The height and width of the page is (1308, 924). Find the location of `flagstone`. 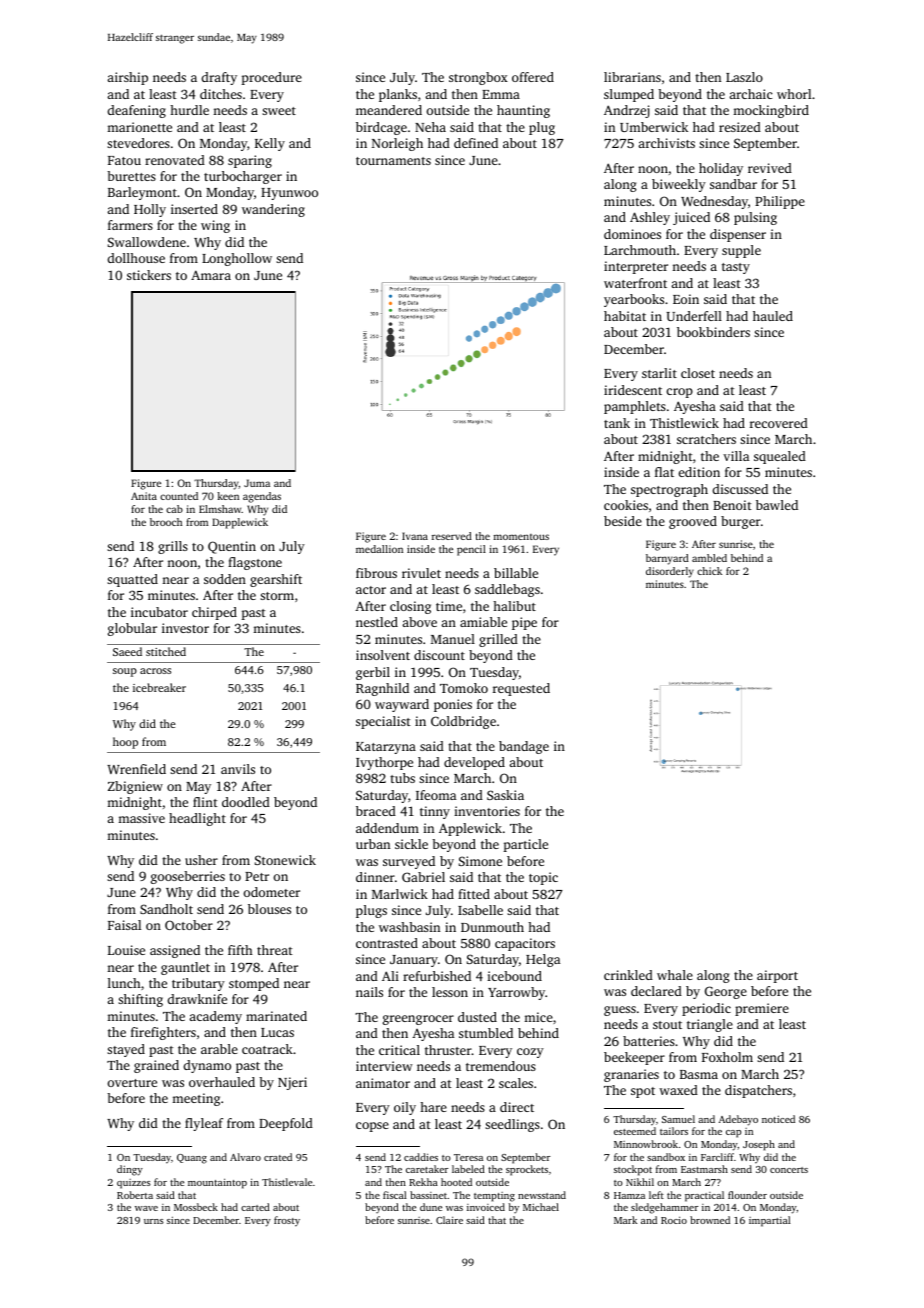

flagstone is located at coordinates (255, 563).
